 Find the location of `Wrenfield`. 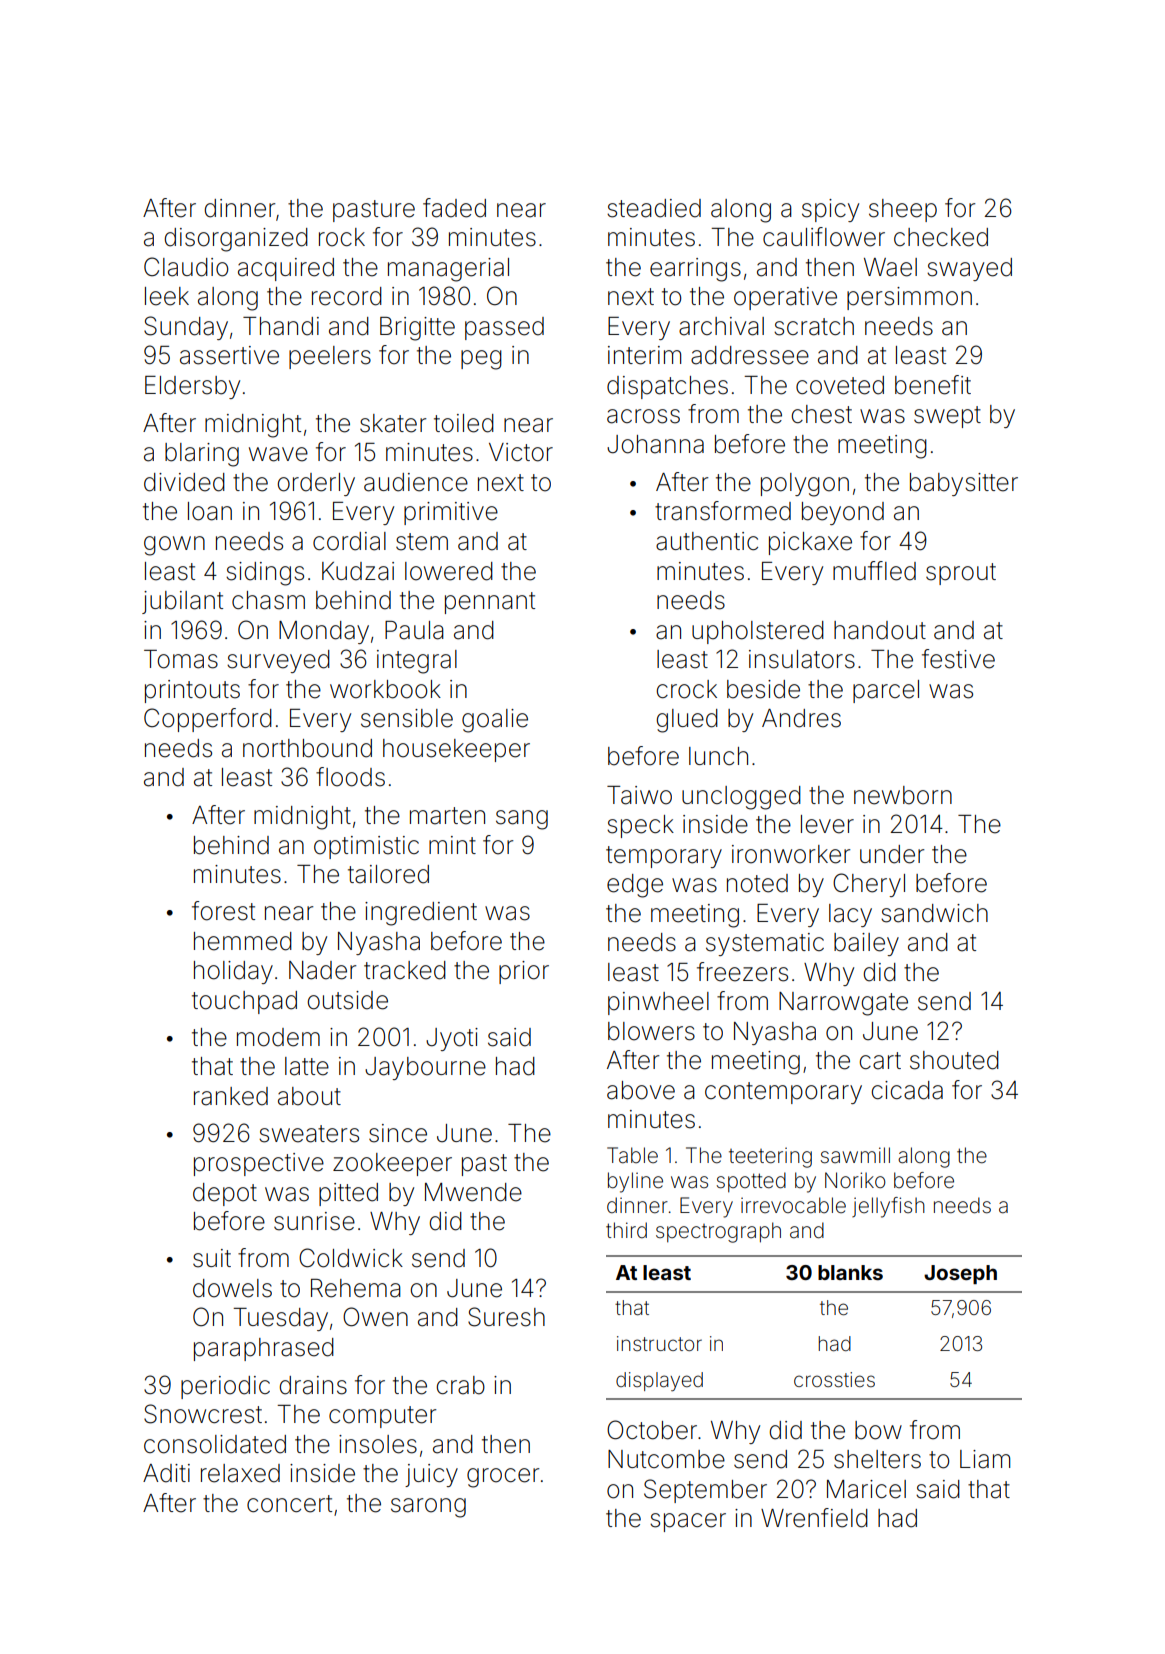

Wrenfield is located at coordinates (814, 1518).
